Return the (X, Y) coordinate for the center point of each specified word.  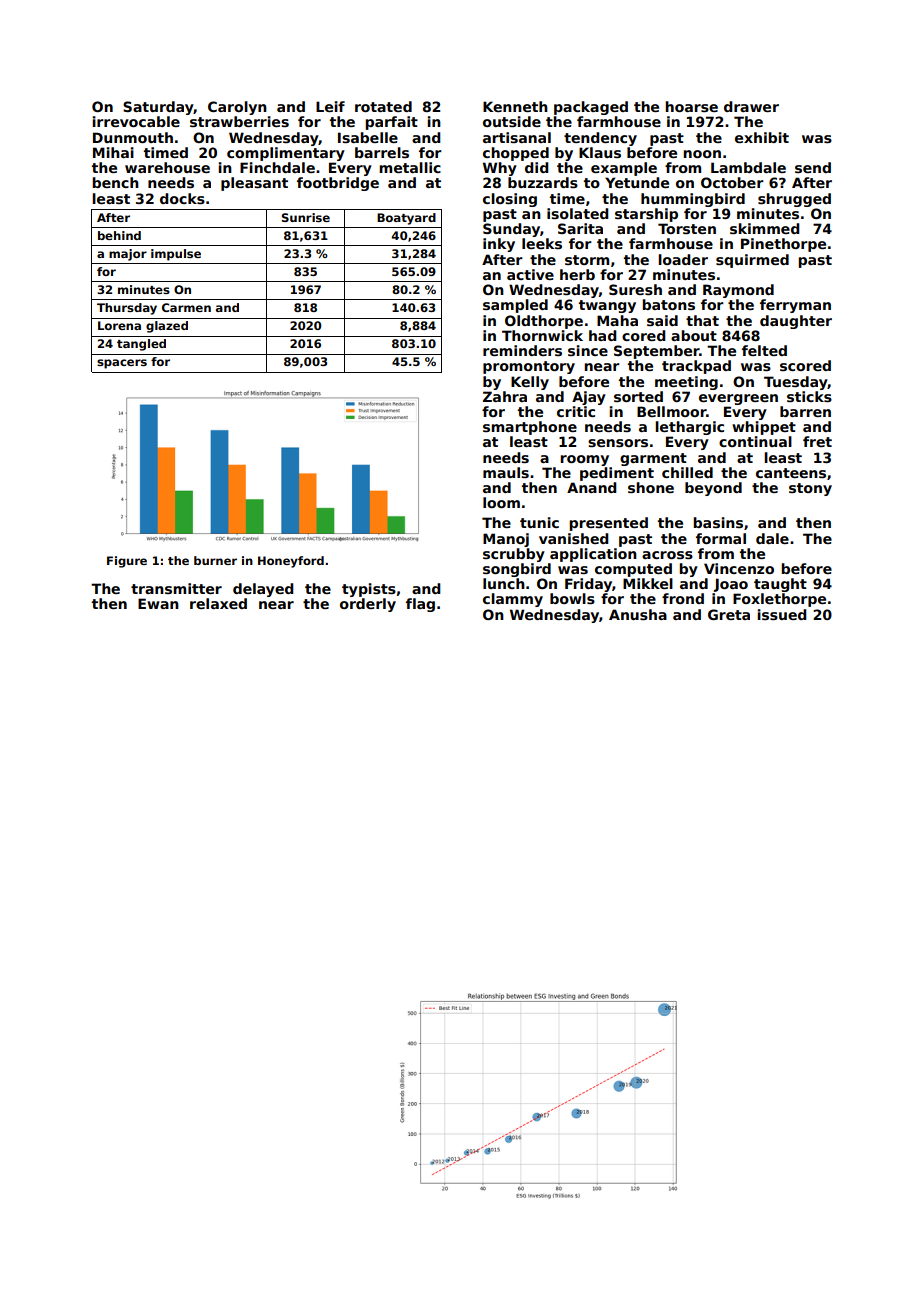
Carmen (186, 307)
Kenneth (515, 106)
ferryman (795, 306)
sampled (515, 306)
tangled (141, 345)
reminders (522, 350)
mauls (506, 472)
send (813, 167)
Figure (127, 562)
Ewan (158, 603)
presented (608, 524)
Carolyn (237, 108)
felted (764, 350)
